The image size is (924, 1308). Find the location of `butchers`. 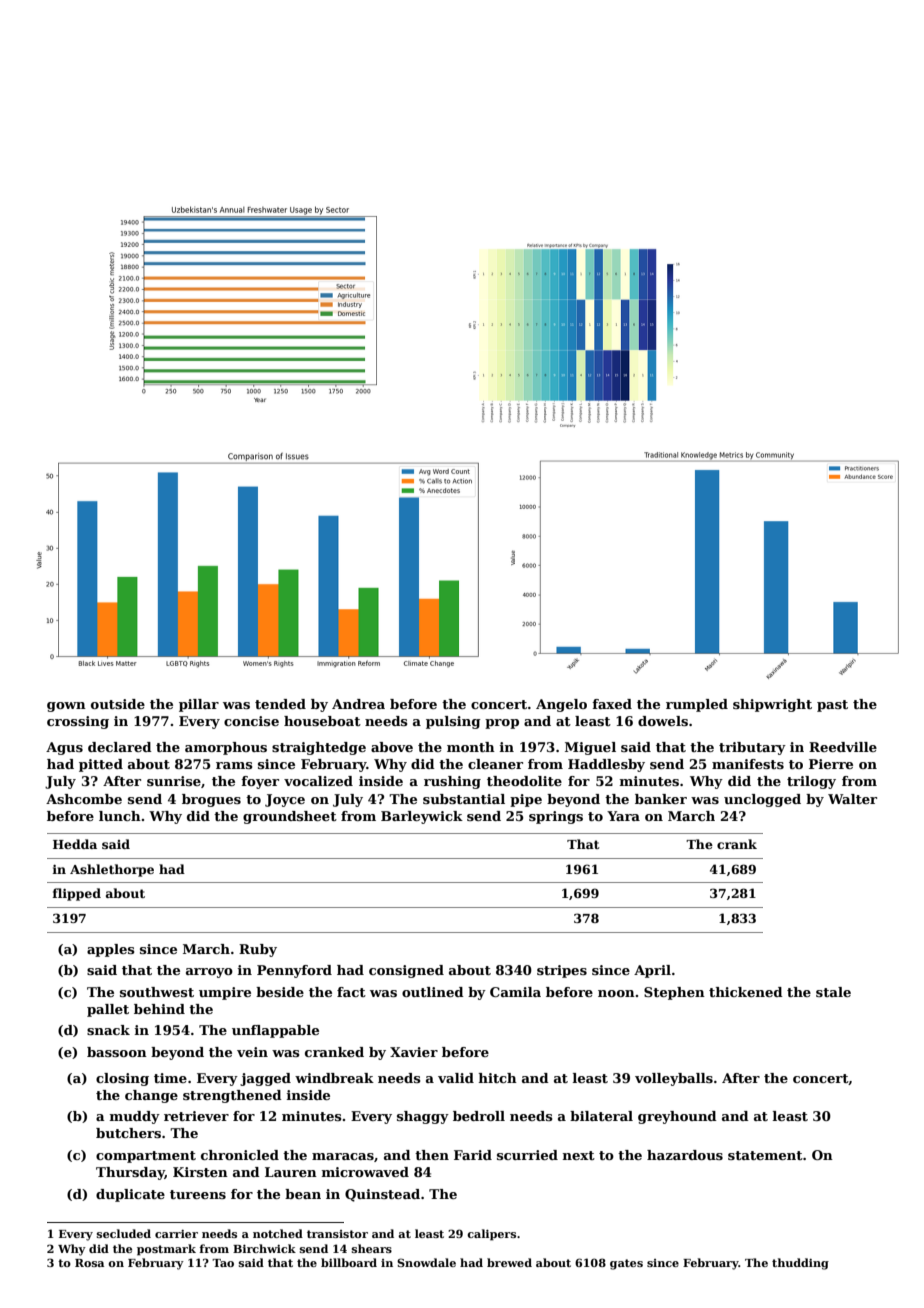

butchers is located at coordinates (128, 1133).
